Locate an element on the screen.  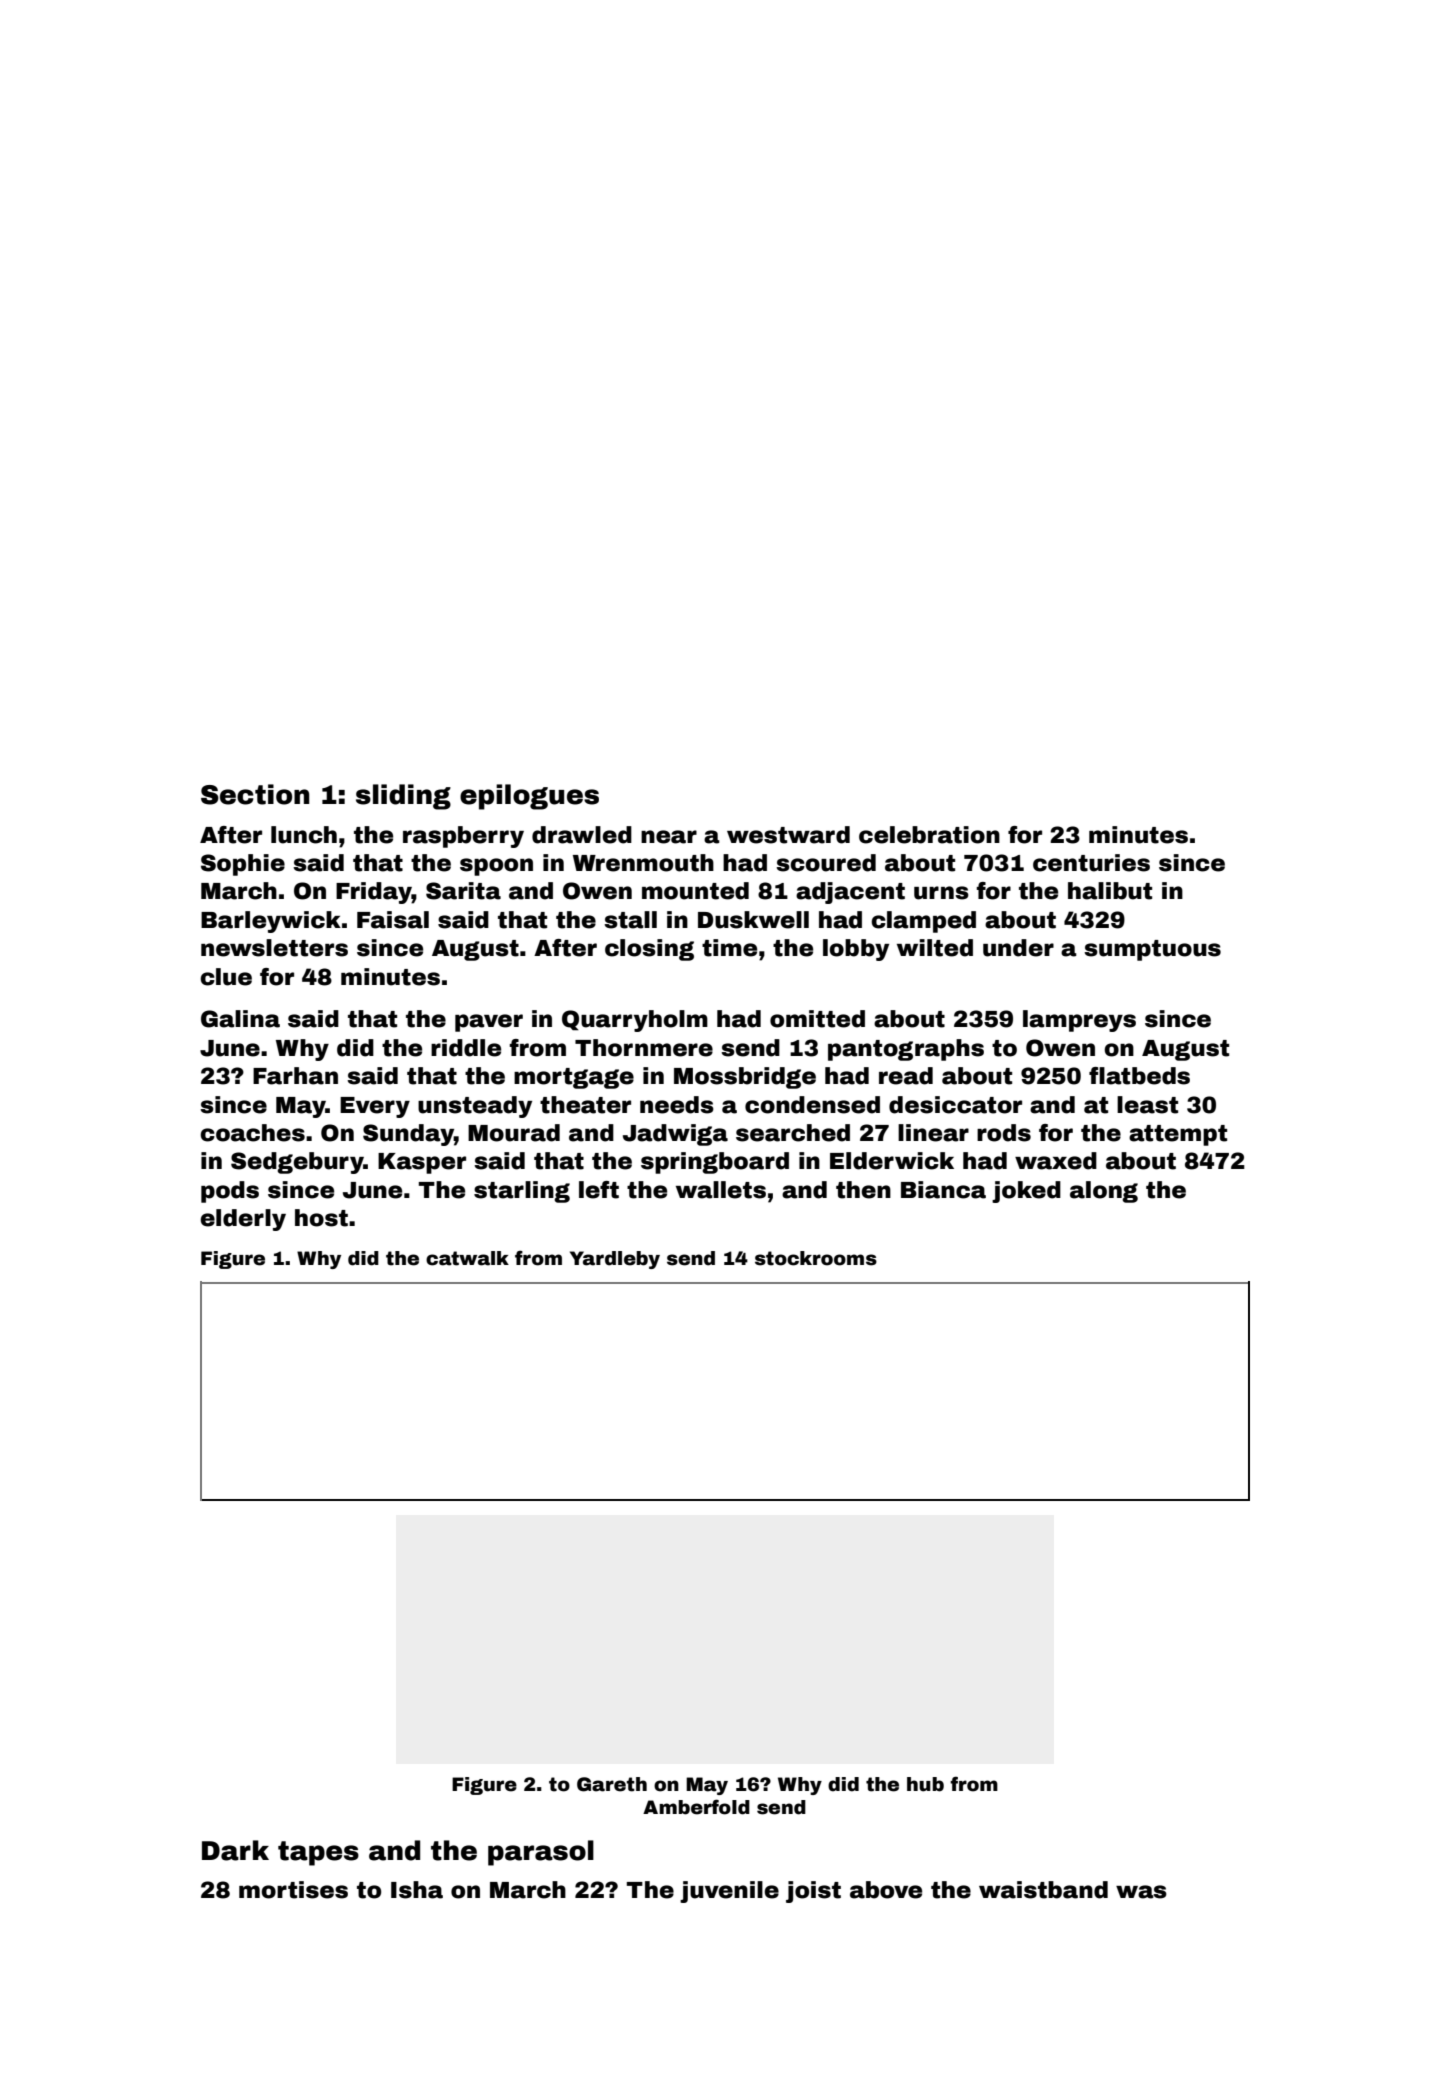
catwalk is located at coordinates (467, 1258).
